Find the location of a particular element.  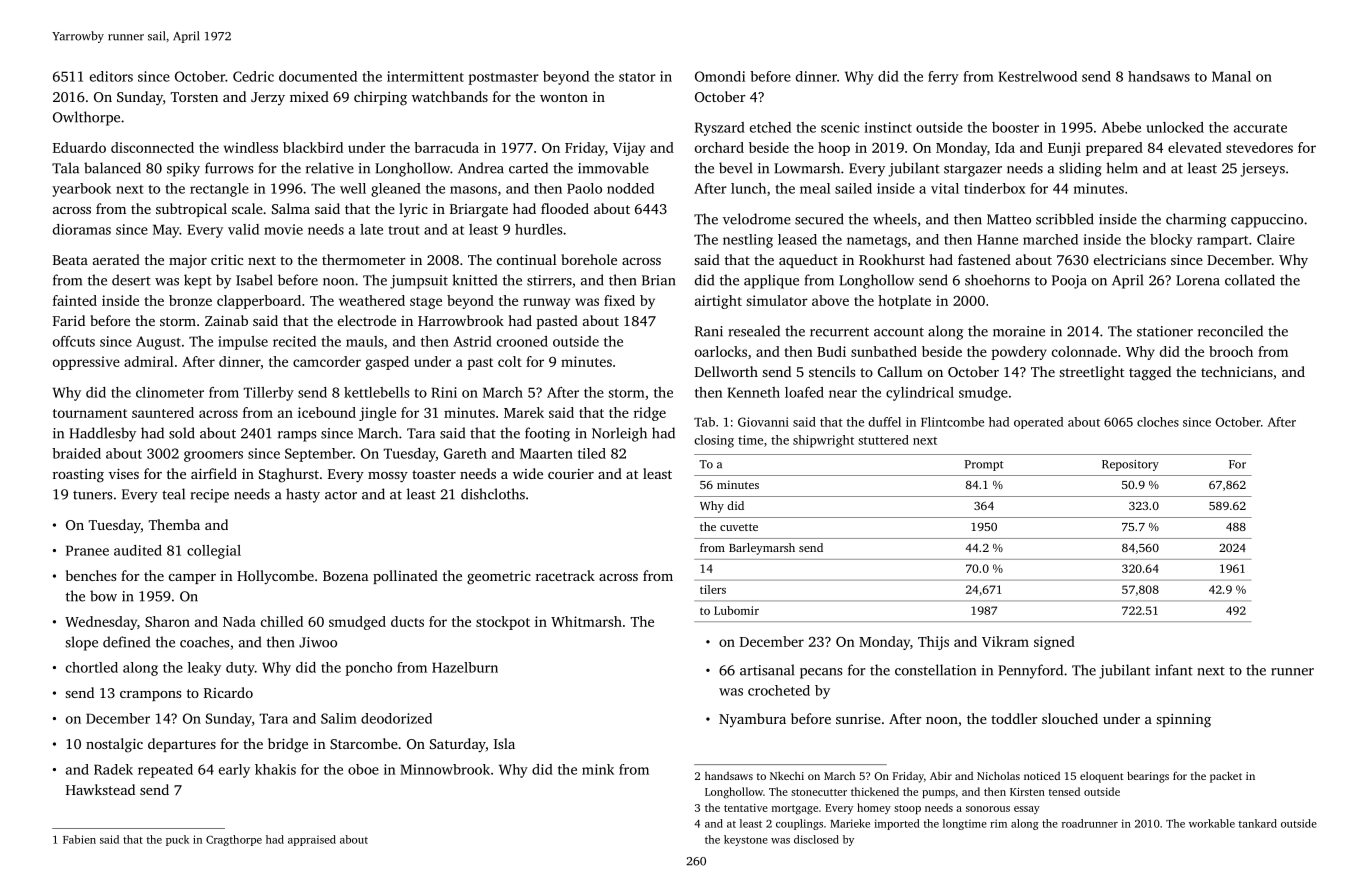

offcuts is located at coordinates (74, 341).
